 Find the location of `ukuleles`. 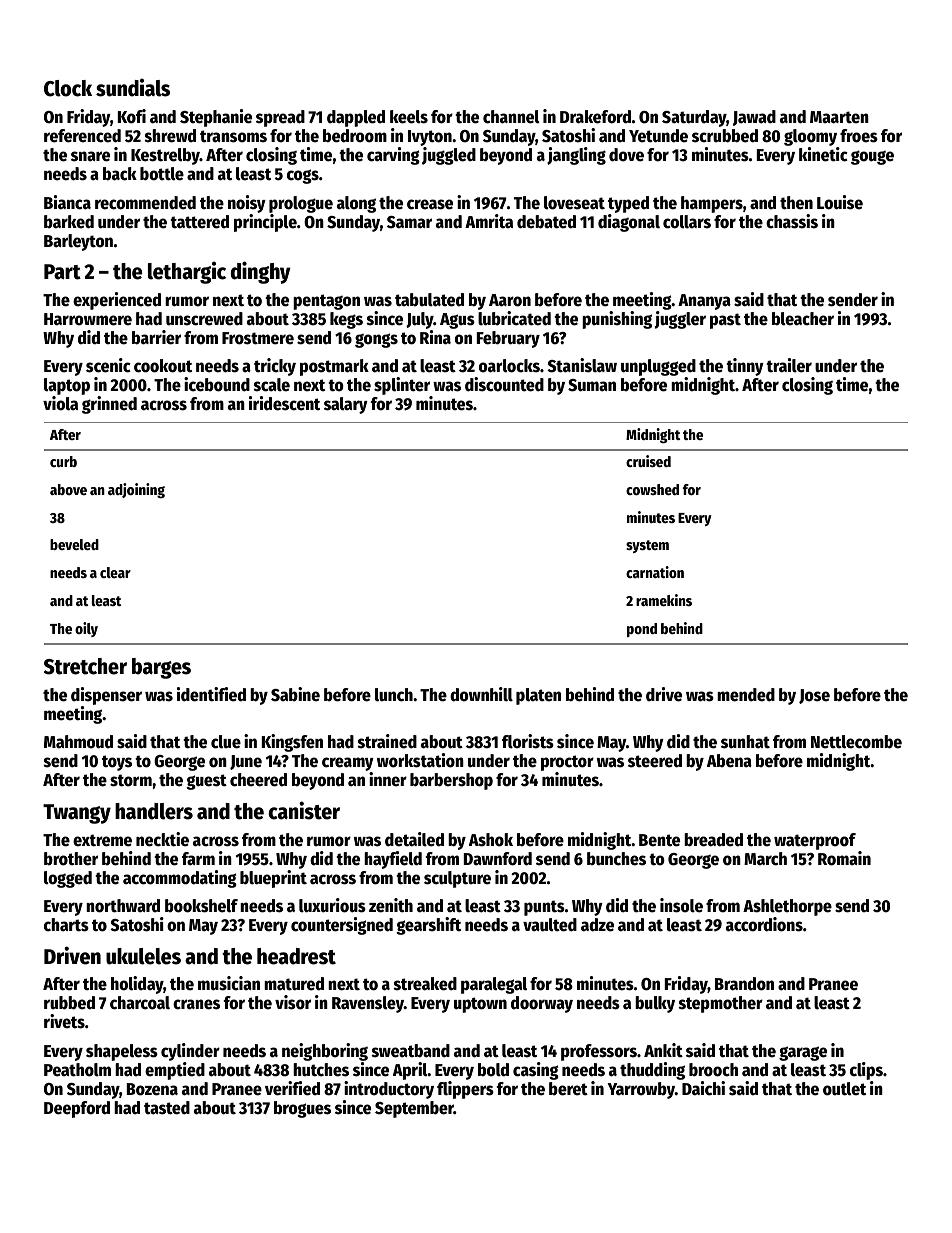

ukuleles is located at coordinates (143, 956).
